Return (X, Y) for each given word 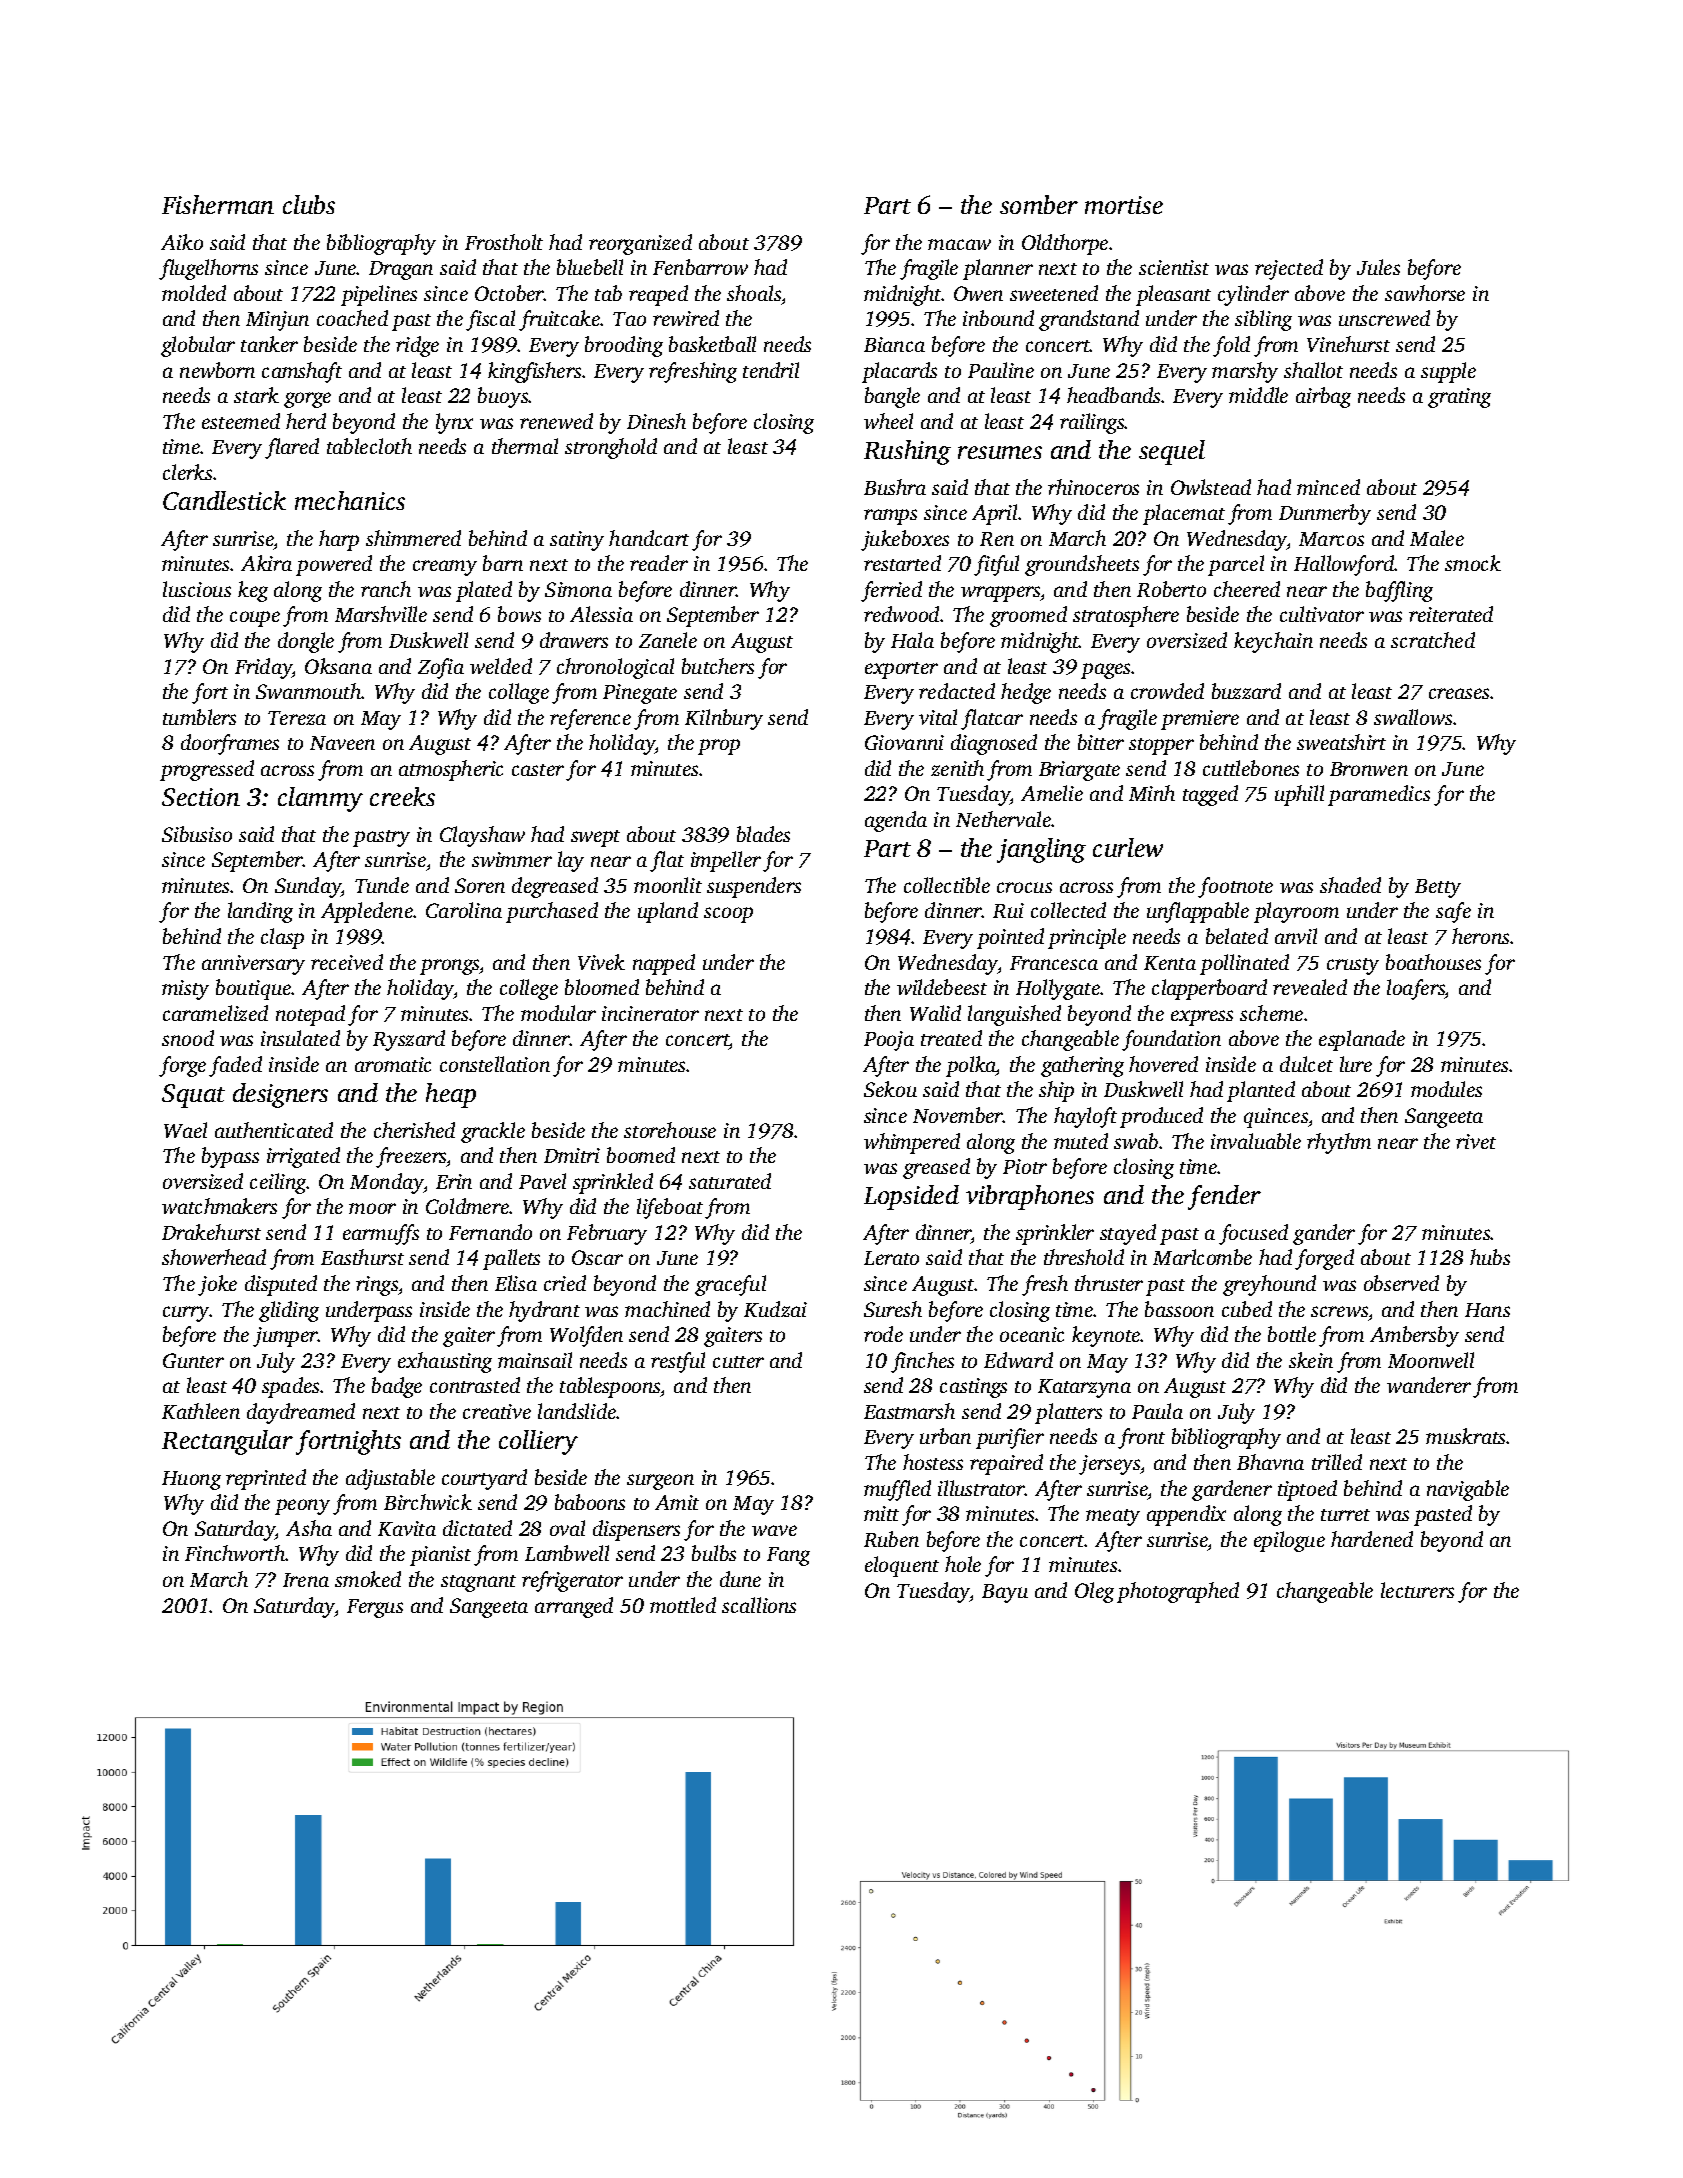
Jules (1378, 267)
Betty (1438, 888)
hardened (1372, 1539)
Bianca (894, 344)
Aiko (182, 242)
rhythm (1339, 1143)
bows (519, 614)
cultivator (1322, 614)
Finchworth (235, 1553)
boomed (641, 1155)
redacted (957, 691)
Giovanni (904, 742)
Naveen (342, 743)
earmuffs (381, 1234)
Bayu (1005, 1593)
